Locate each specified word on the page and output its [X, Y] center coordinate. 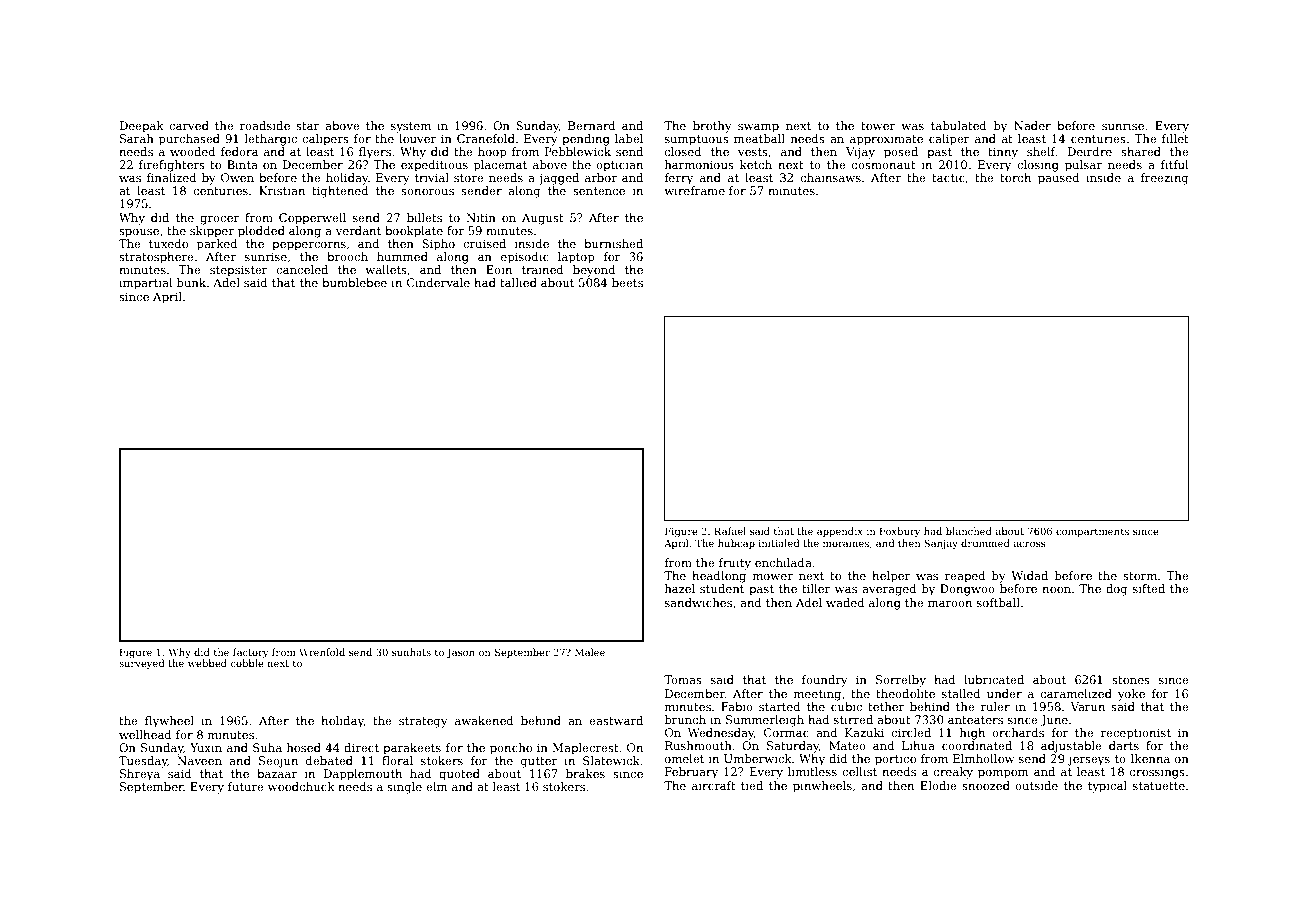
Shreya [140, 775]
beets [627, 282]
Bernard [592, 125]
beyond [594, 271]
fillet [1175, 138]
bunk [191, 282]
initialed [778, 543]
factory [251, 653]
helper [891, 577]
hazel [680, 588]
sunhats [411, 652]
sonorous [427, 192]
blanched [969, 531]
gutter [539, 762]
